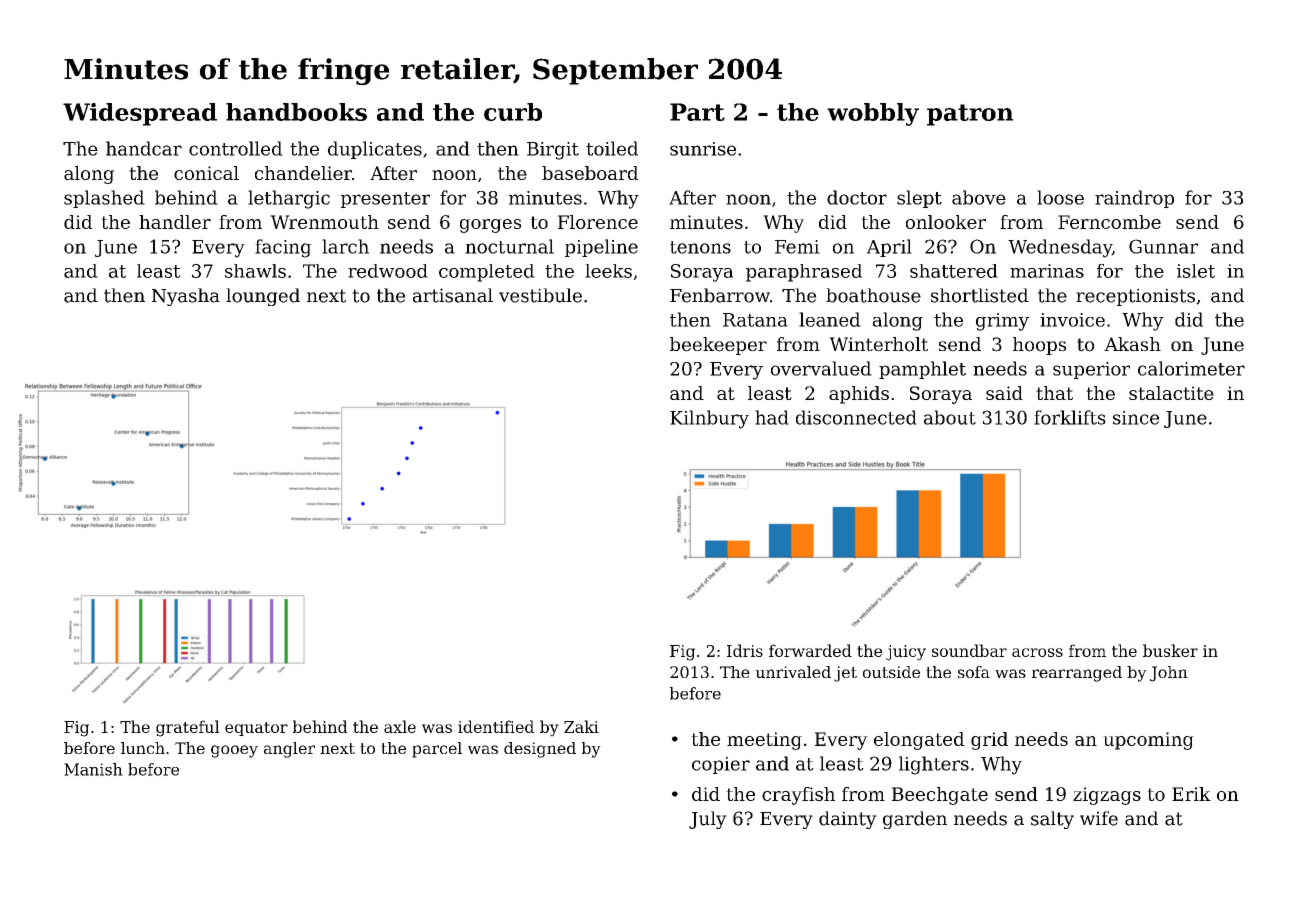 This screenshot has width=1308, height=924. Describe the element at coordinates (950, 417) in the screenshot. I see `about` at that location.
